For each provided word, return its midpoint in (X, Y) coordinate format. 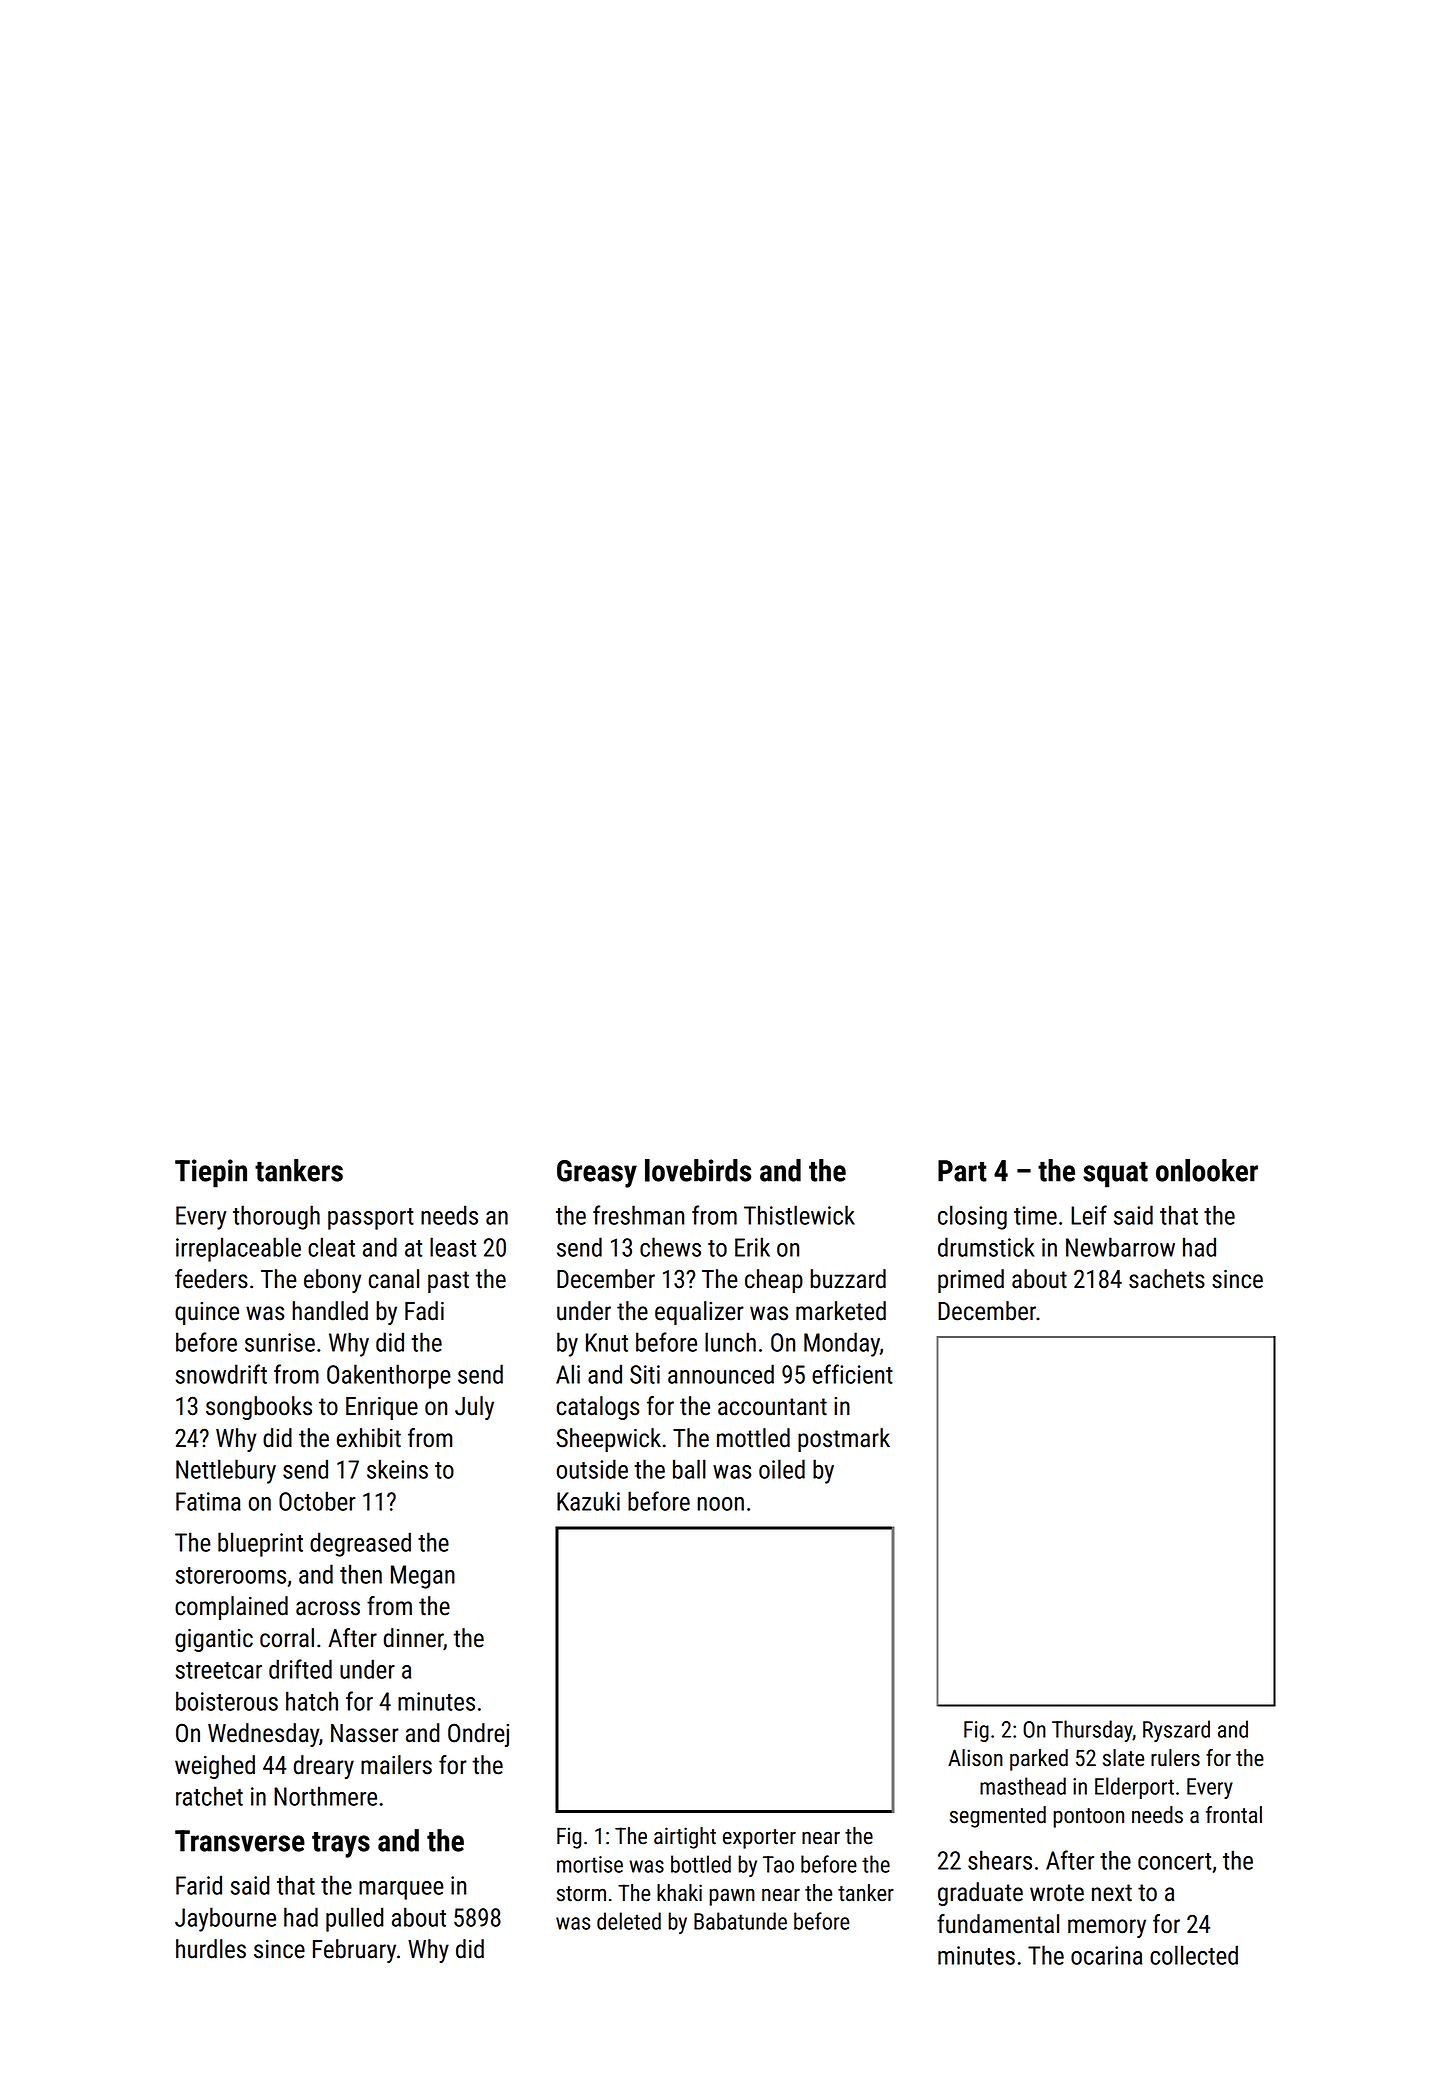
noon (720, 1504)
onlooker (1207, 1170)
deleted (629, 1921)
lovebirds (698, 1170)
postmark (844, 1440)
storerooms (231, 1575)
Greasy (597, 1174)
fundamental (998, 1924)
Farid (199, 1885)
